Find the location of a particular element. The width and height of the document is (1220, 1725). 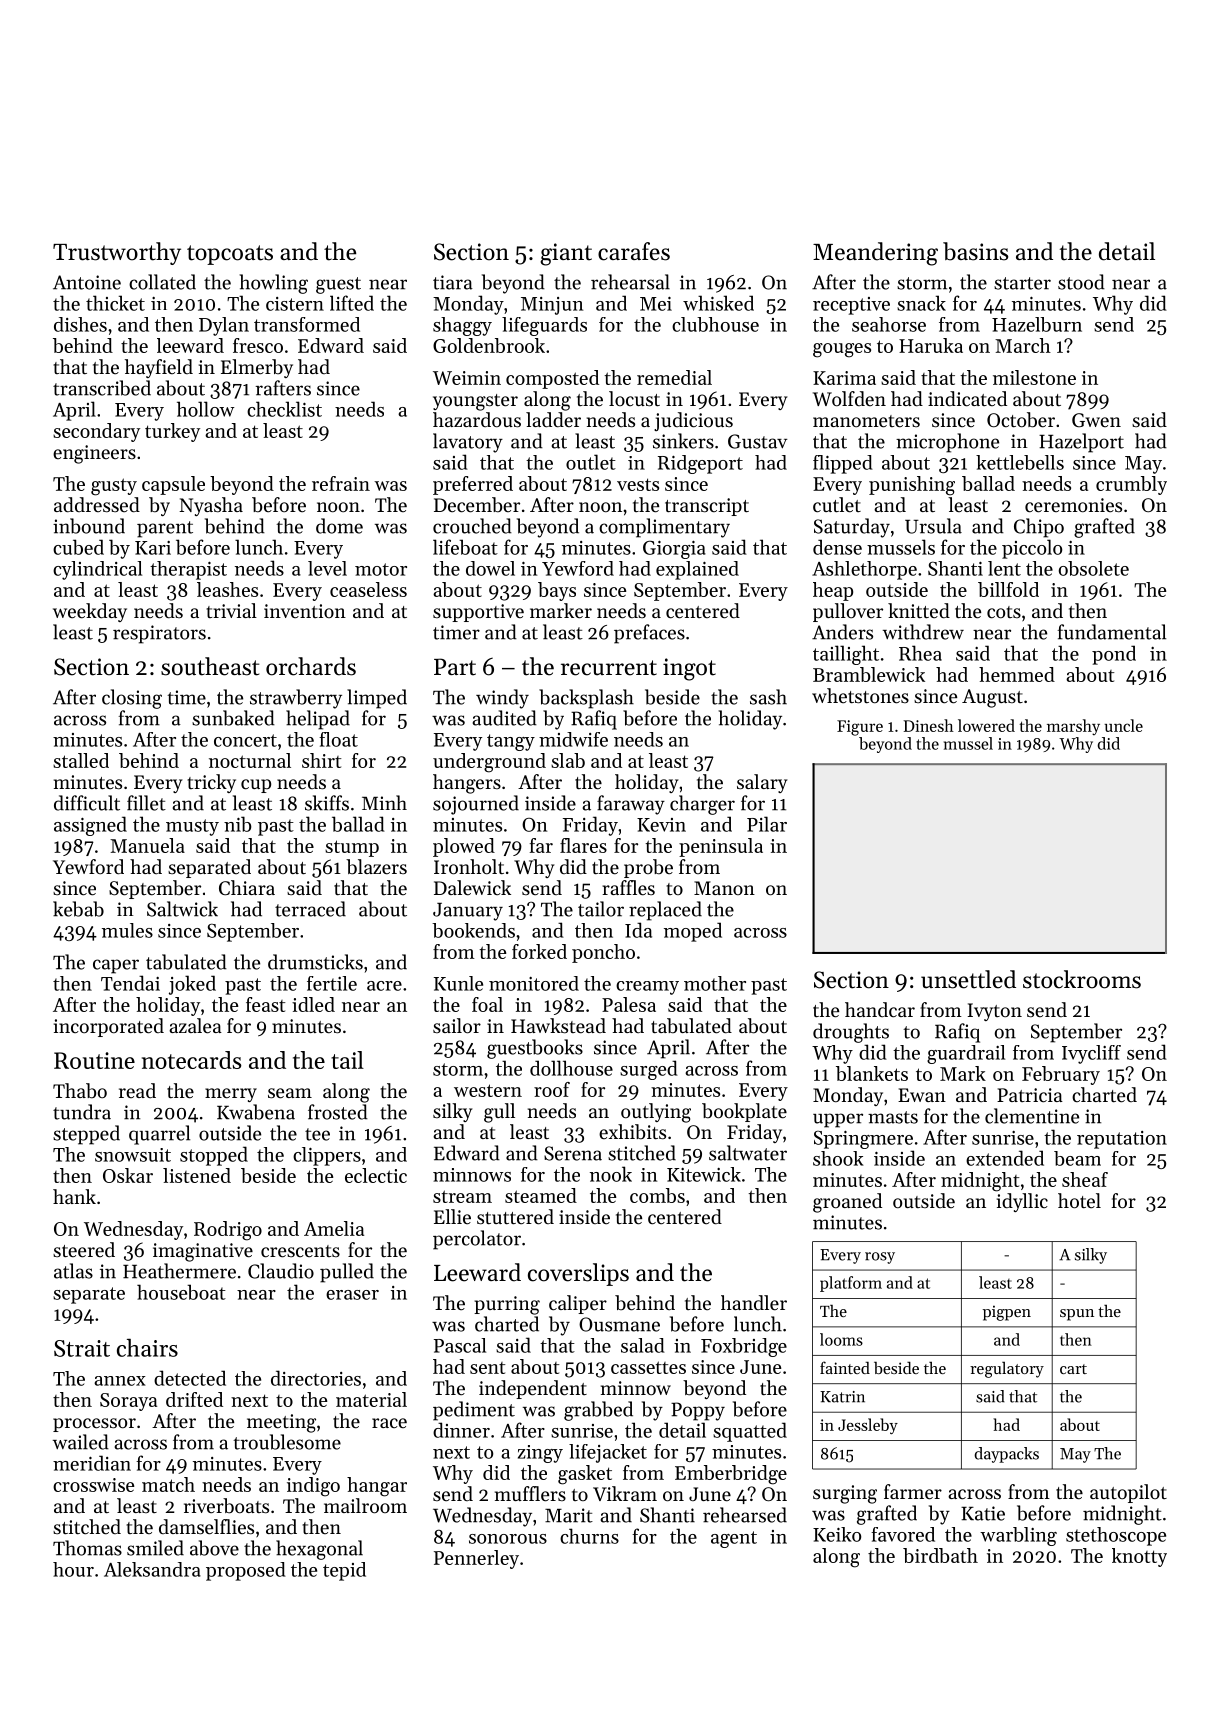

unsettled is located at coordinates (968, 979).
